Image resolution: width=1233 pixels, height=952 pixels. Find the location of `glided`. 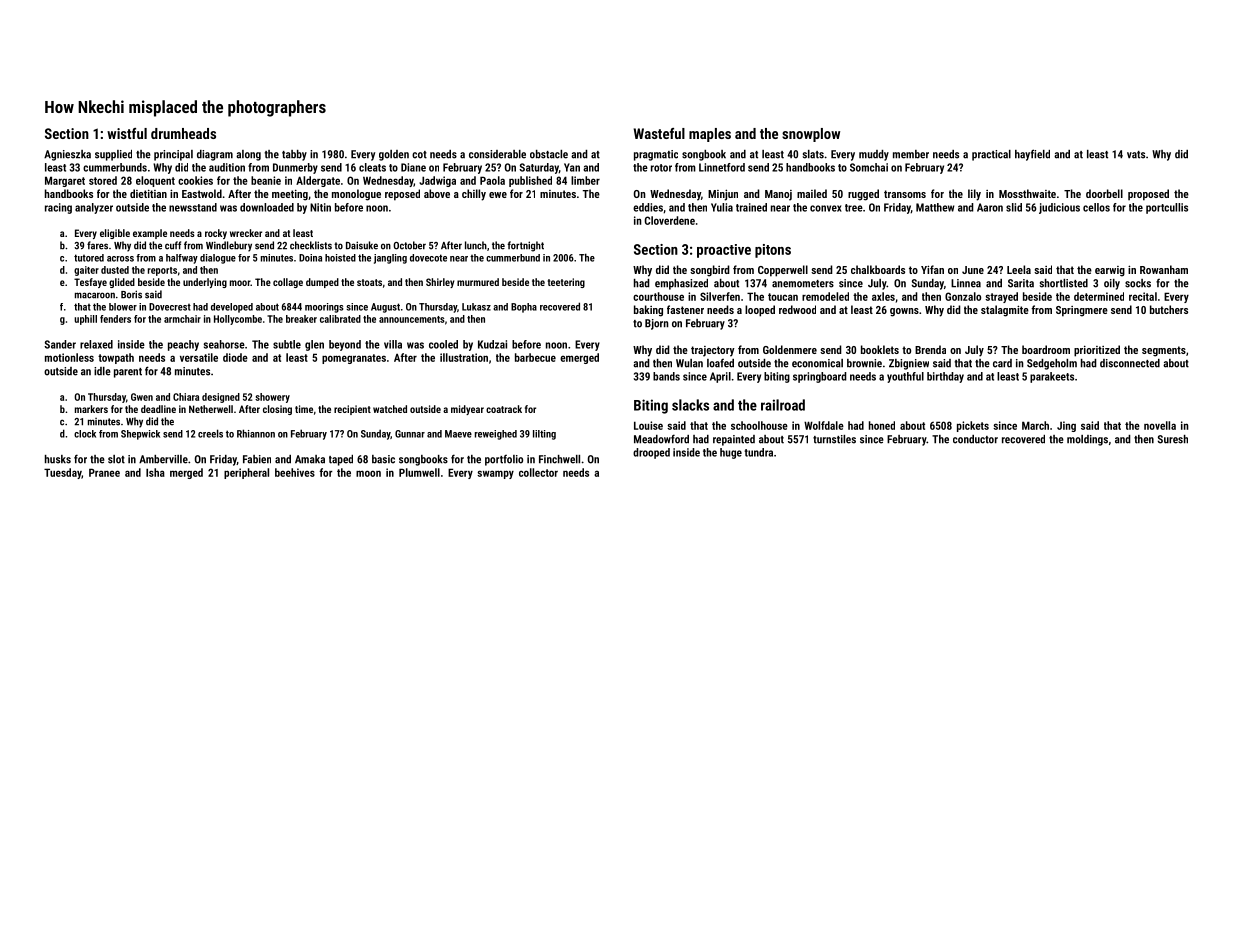

glided is located at coordinates (122, 283).
